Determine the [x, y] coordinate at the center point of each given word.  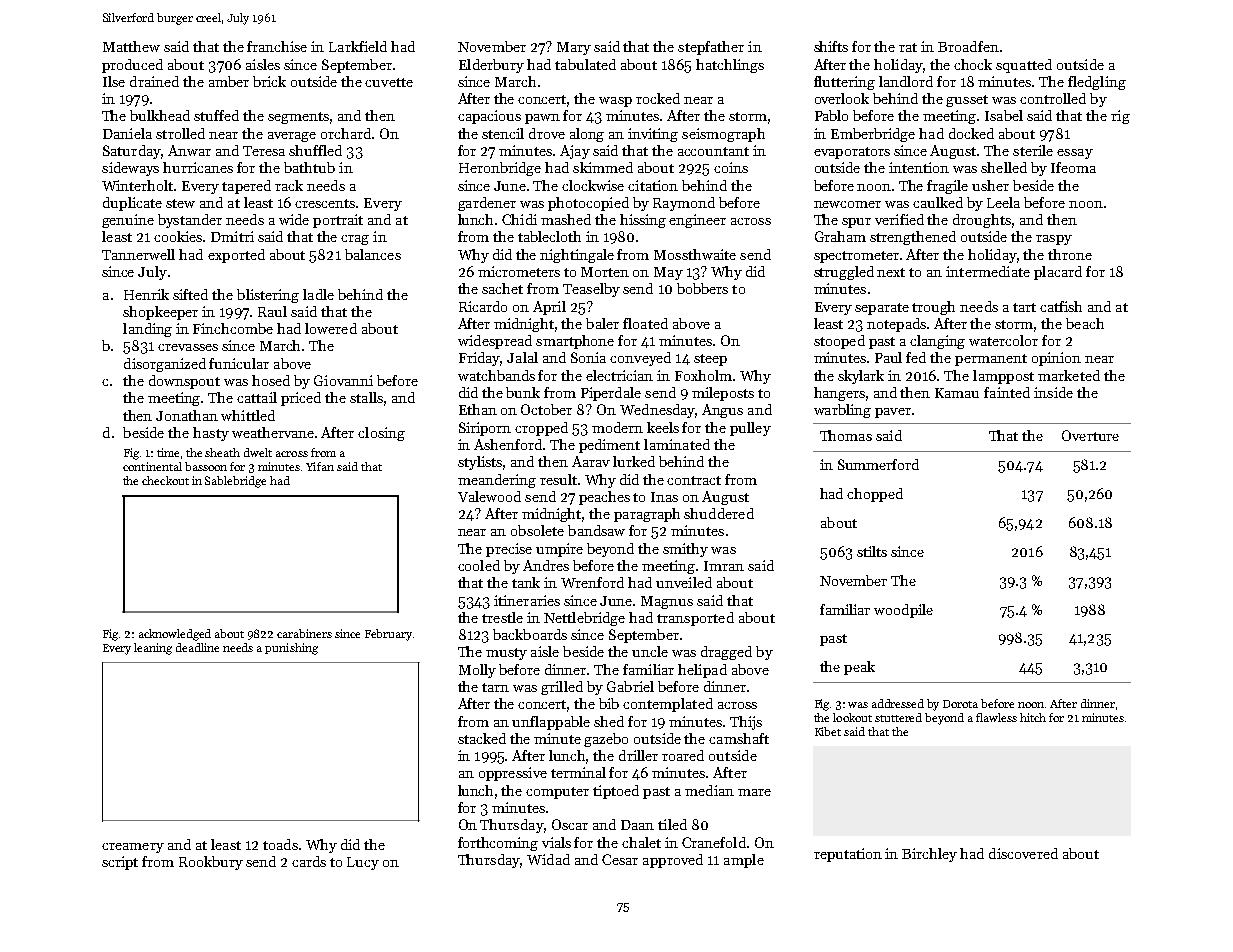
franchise [277, 46]
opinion [1056, 359]
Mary [574, 48]
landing [147, 330]
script [120, 863]
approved [673, 861]
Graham [840, 236]
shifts [831, 46]
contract [694, 480]
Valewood [489, 496]
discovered [1023, 853]
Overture [1090, 435]
